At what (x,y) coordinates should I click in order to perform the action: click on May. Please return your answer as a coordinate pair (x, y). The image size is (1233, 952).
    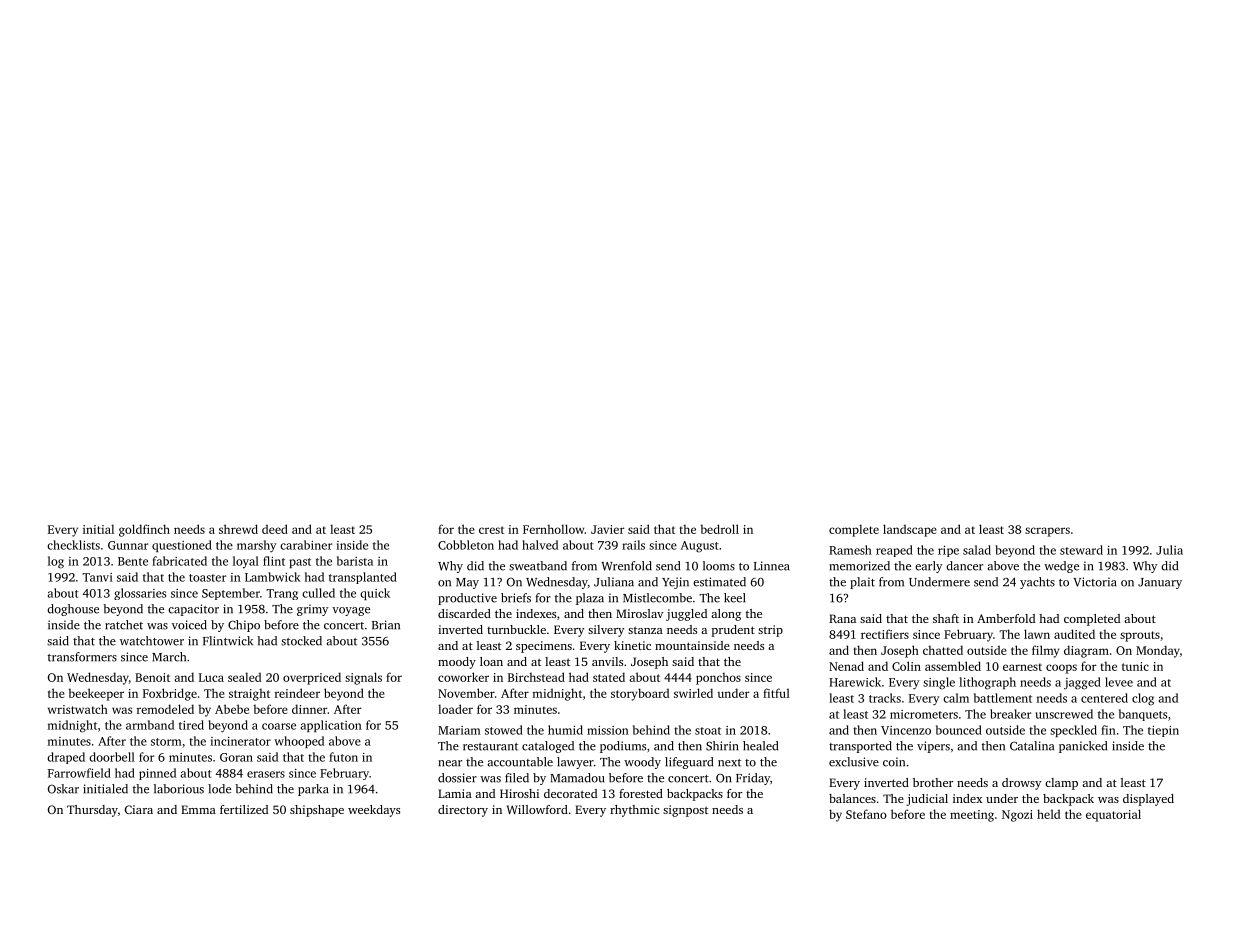
    Looking at the image, I should click on (467, 583).
